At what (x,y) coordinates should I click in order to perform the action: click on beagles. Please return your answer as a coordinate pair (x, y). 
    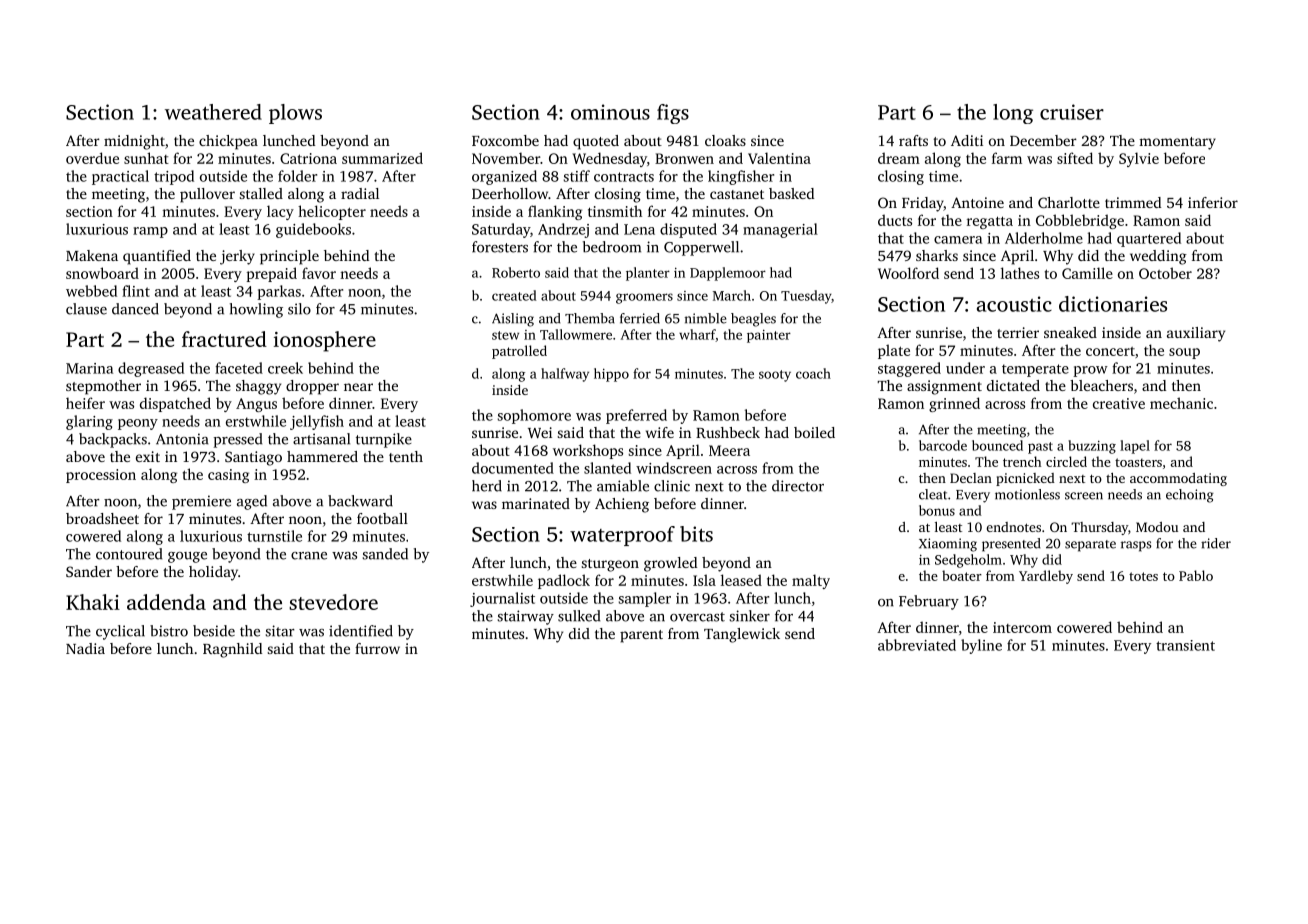
    Looking at the image, I should click on (753, 320).
